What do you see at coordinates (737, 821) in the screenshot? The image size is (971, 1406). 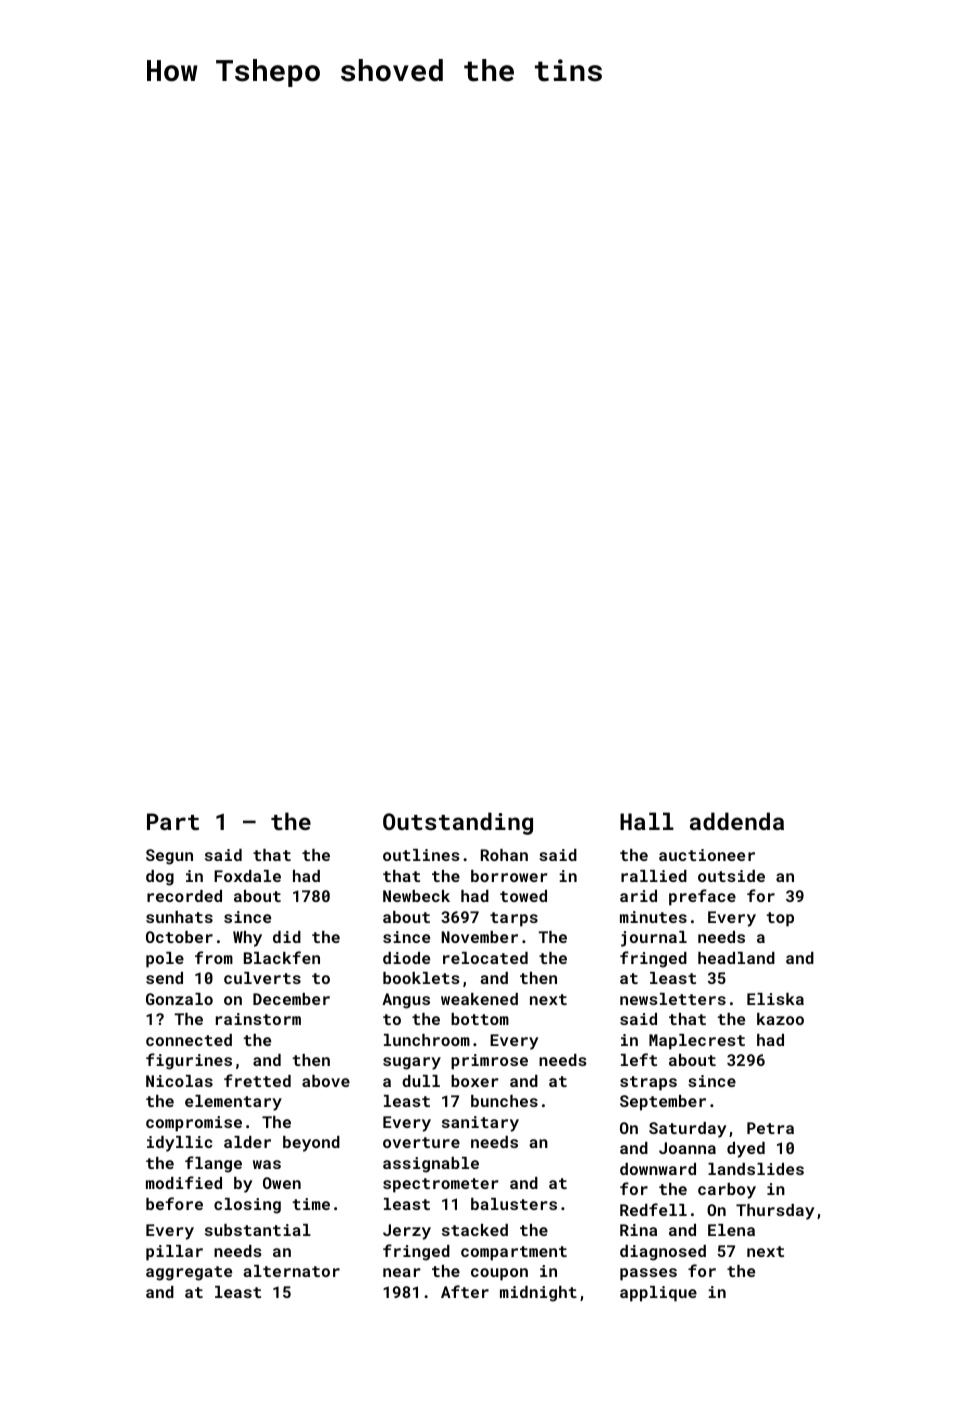 I see `addenda` at bounding box center [737, 821].
